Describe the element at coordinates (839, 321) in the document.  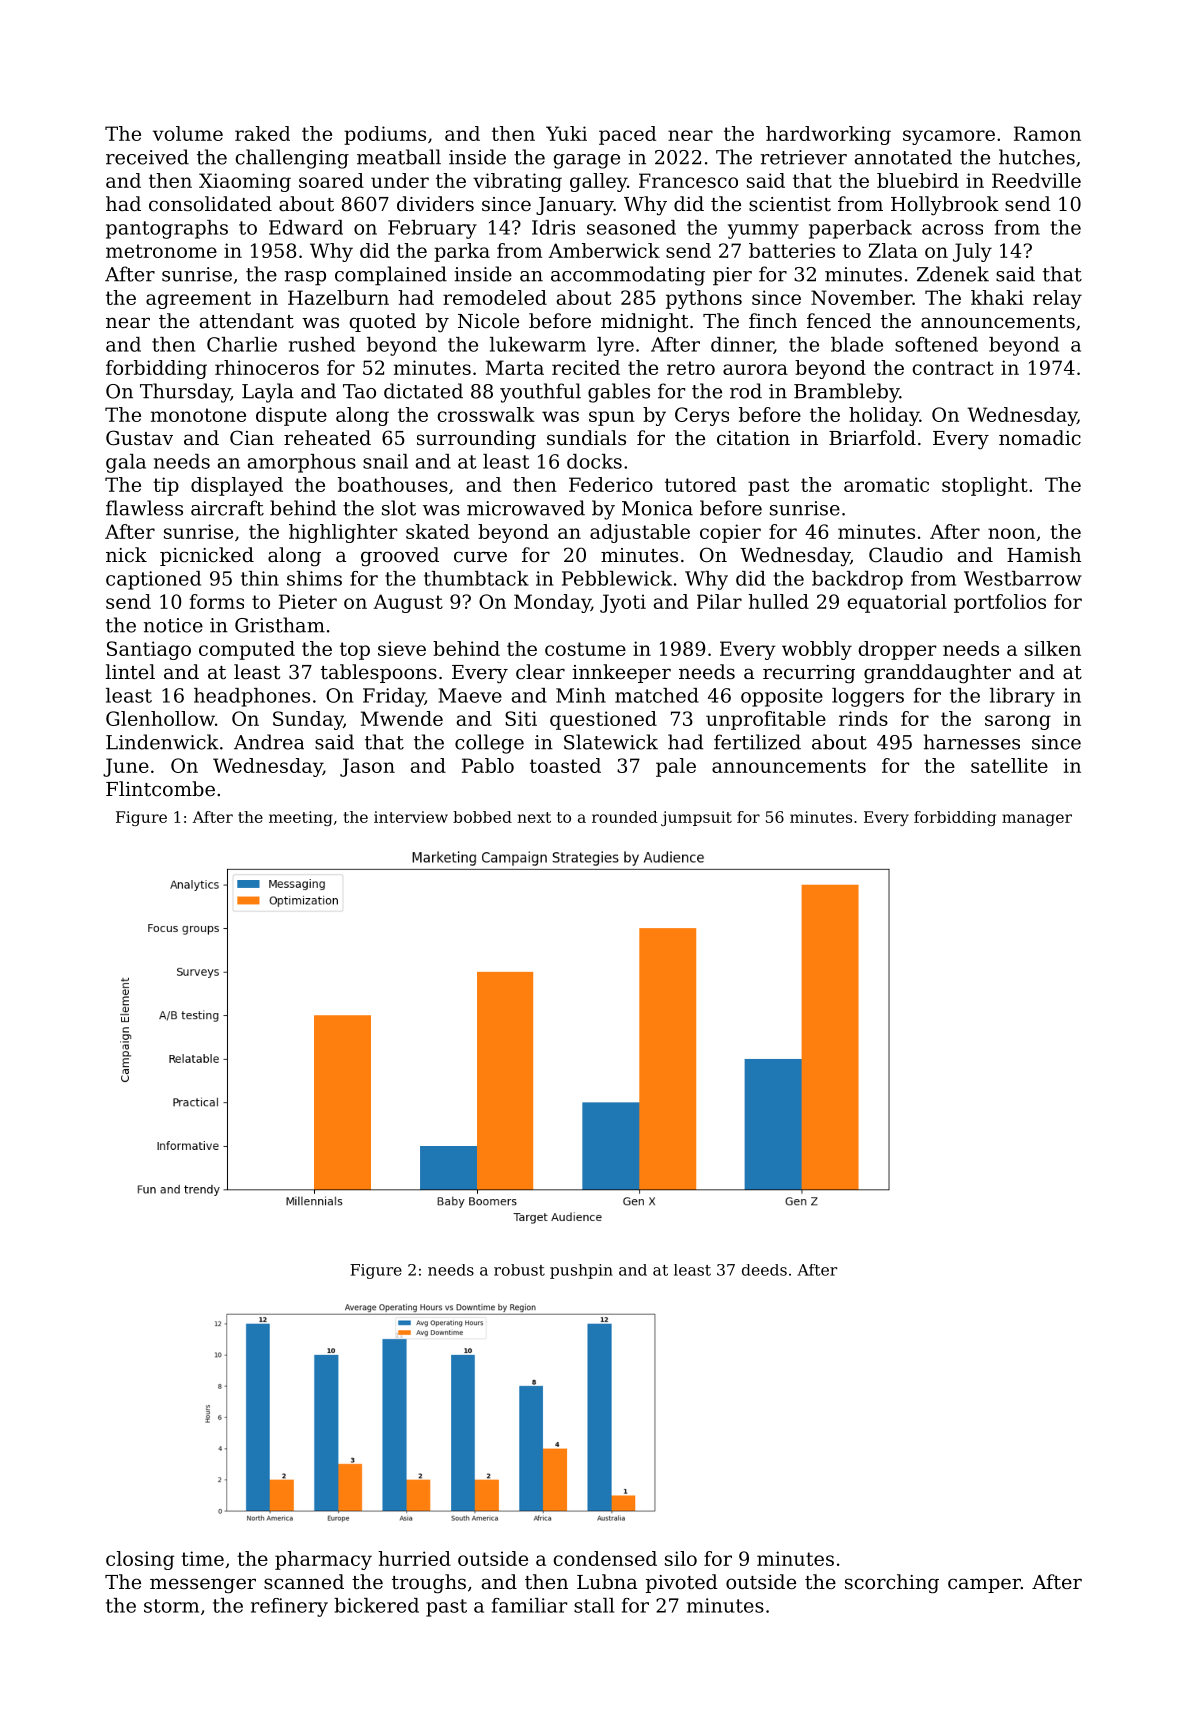
I see `fenced` at that location.
